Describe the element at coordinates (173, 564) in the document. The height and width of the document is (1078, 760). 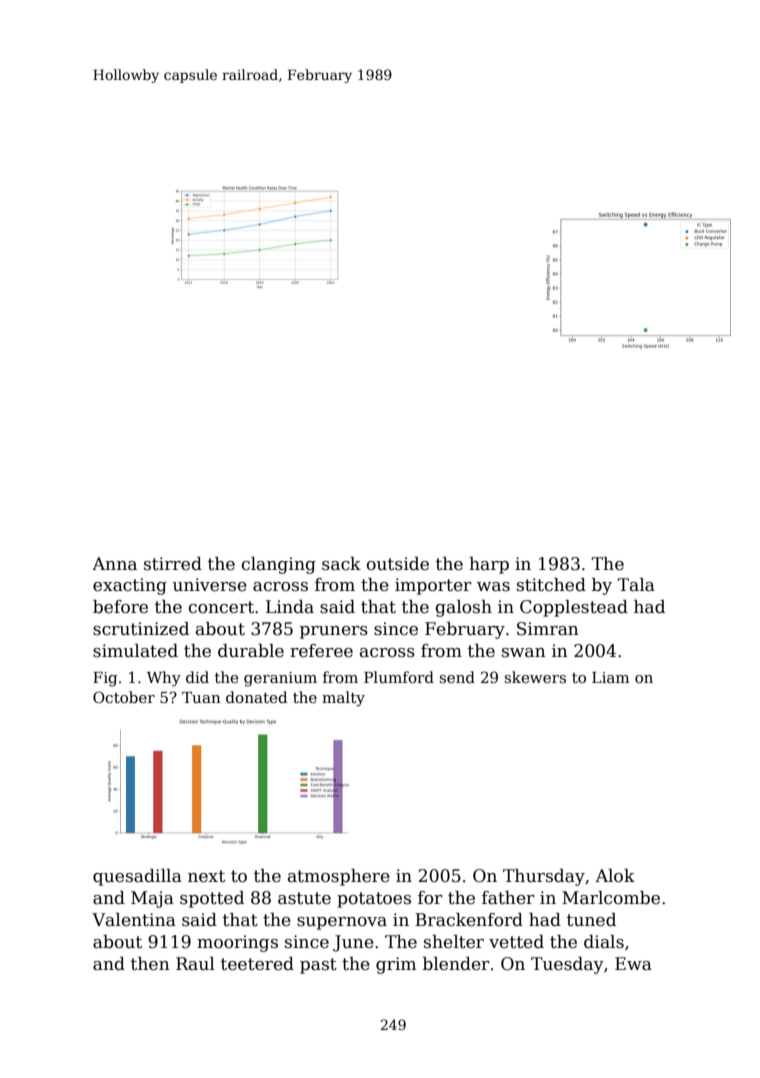
I see `stirred` at that location.
